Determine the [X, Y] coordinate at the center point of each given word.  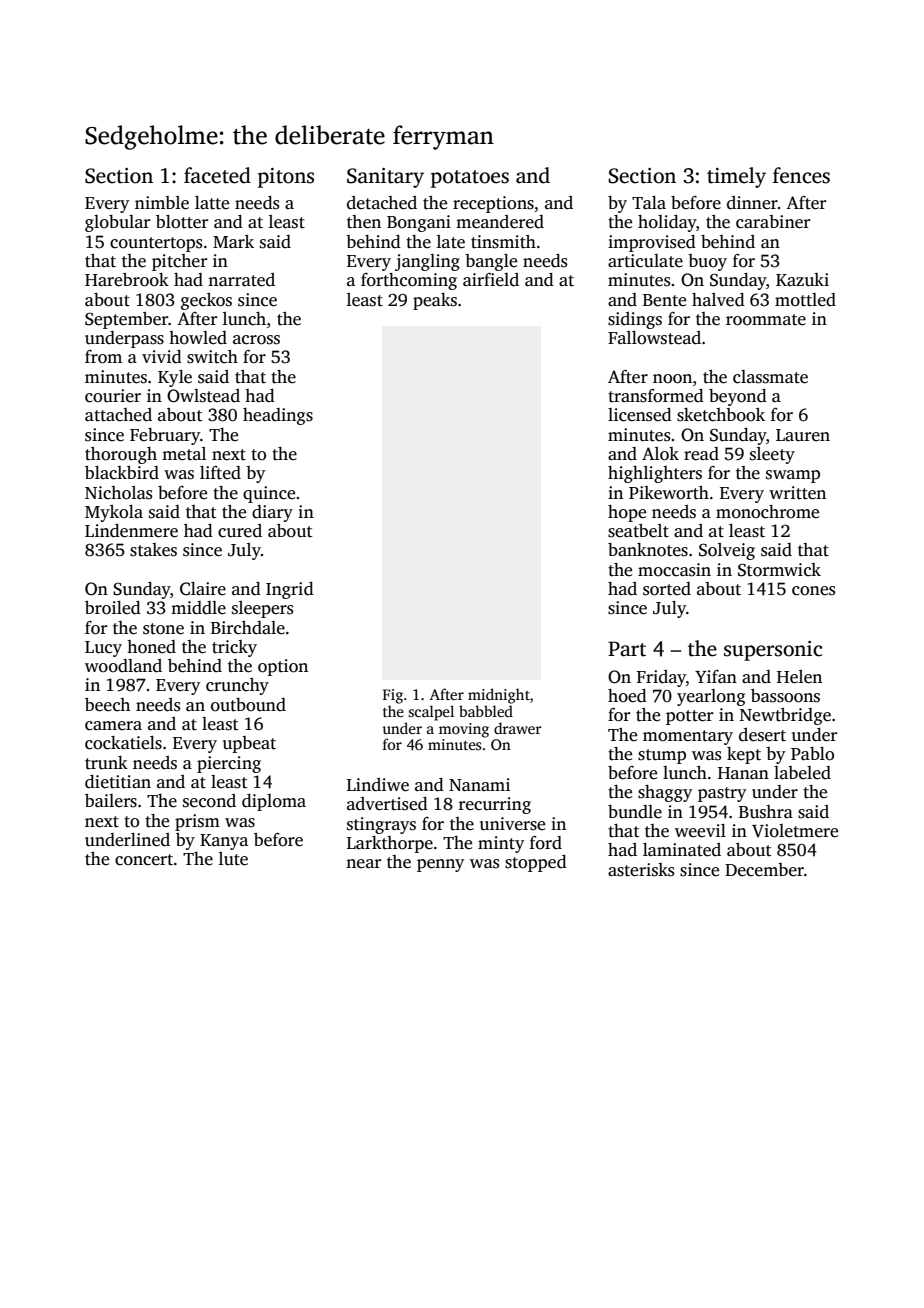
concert [144, 860]
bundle [635, 812]
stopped [536, 863]
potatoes [470, 179]
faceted [217, 175]
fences [801, 175]
